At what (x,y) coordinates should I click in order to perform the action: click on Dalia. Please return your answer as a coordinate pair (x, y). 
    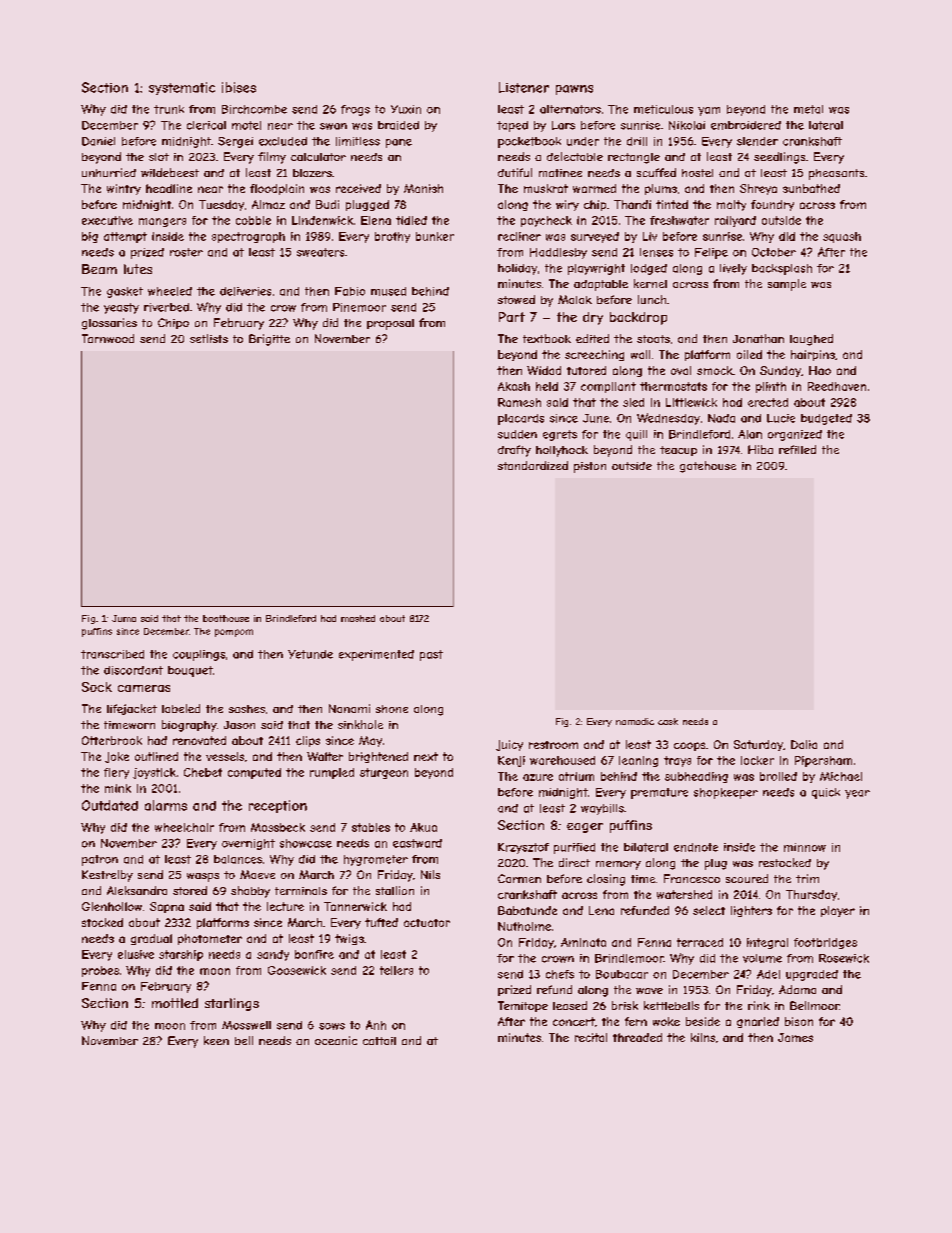
    Looking at the image, I should click on (804, 744).
